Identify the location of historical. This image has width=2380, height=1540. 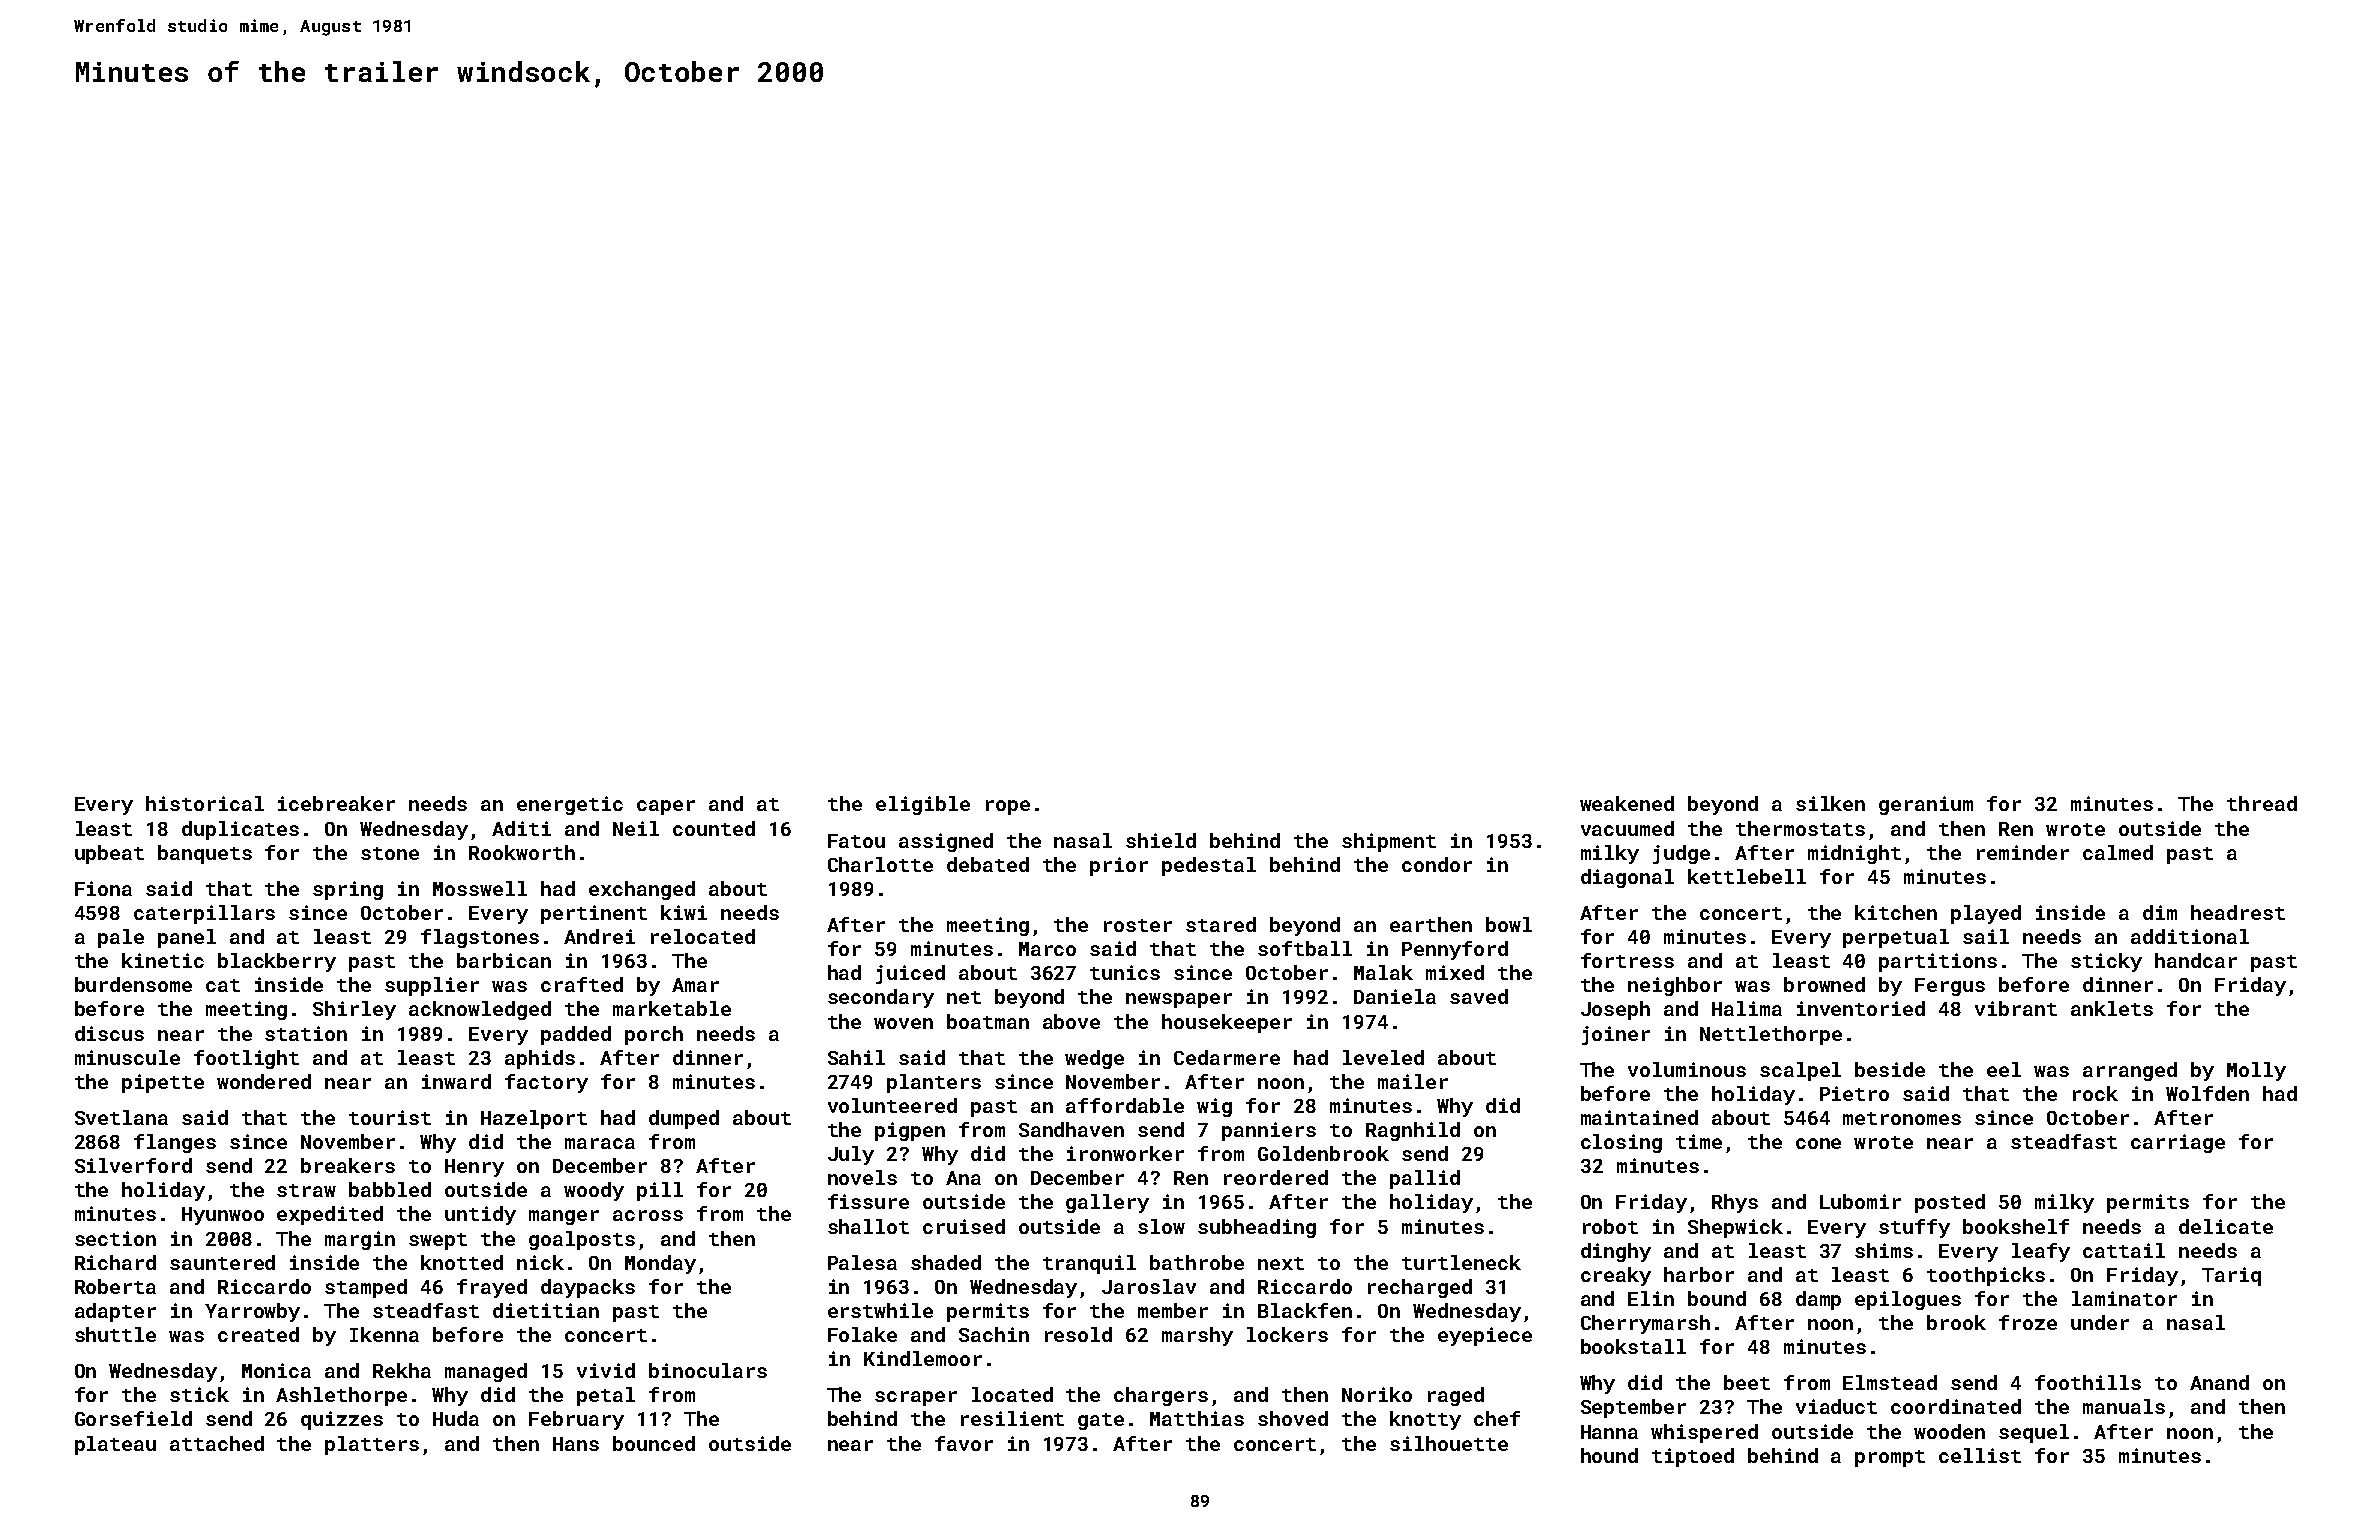
(205, 803).
